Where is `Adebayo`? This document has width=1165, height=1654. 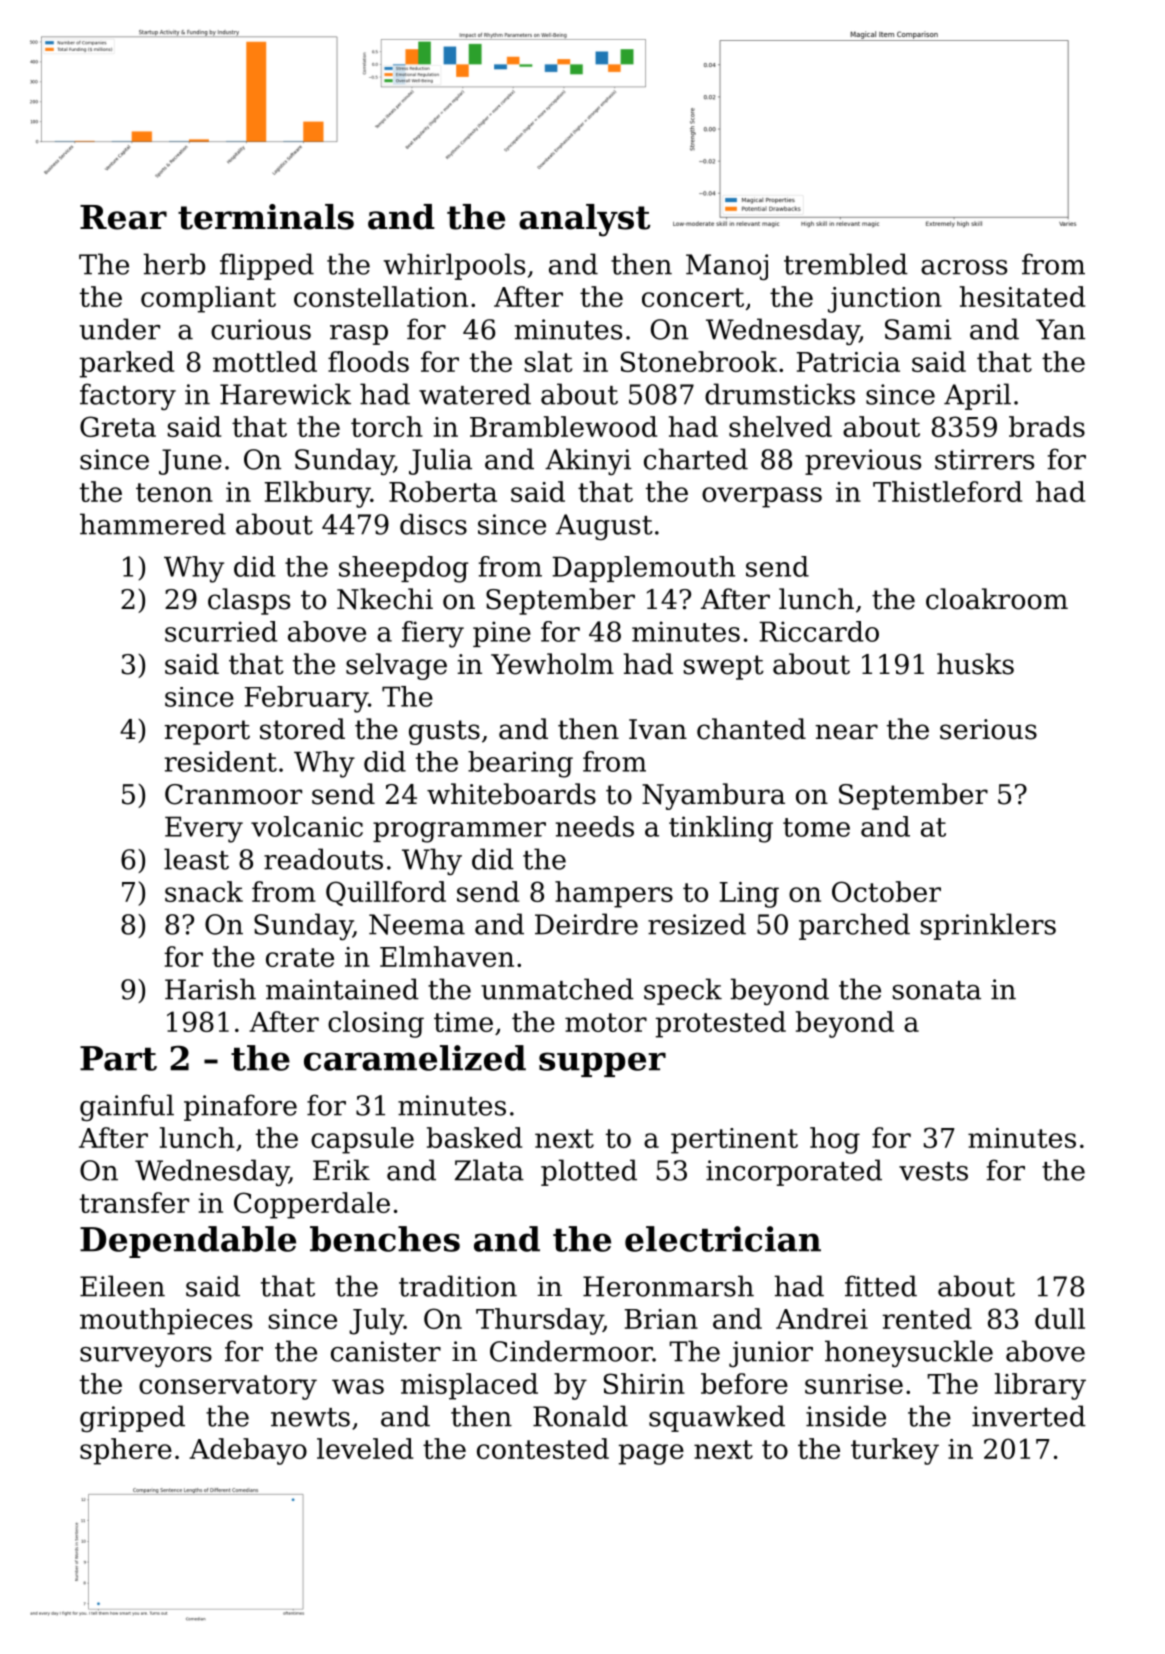 Adebayo is located at coordinates (248, 1451).
